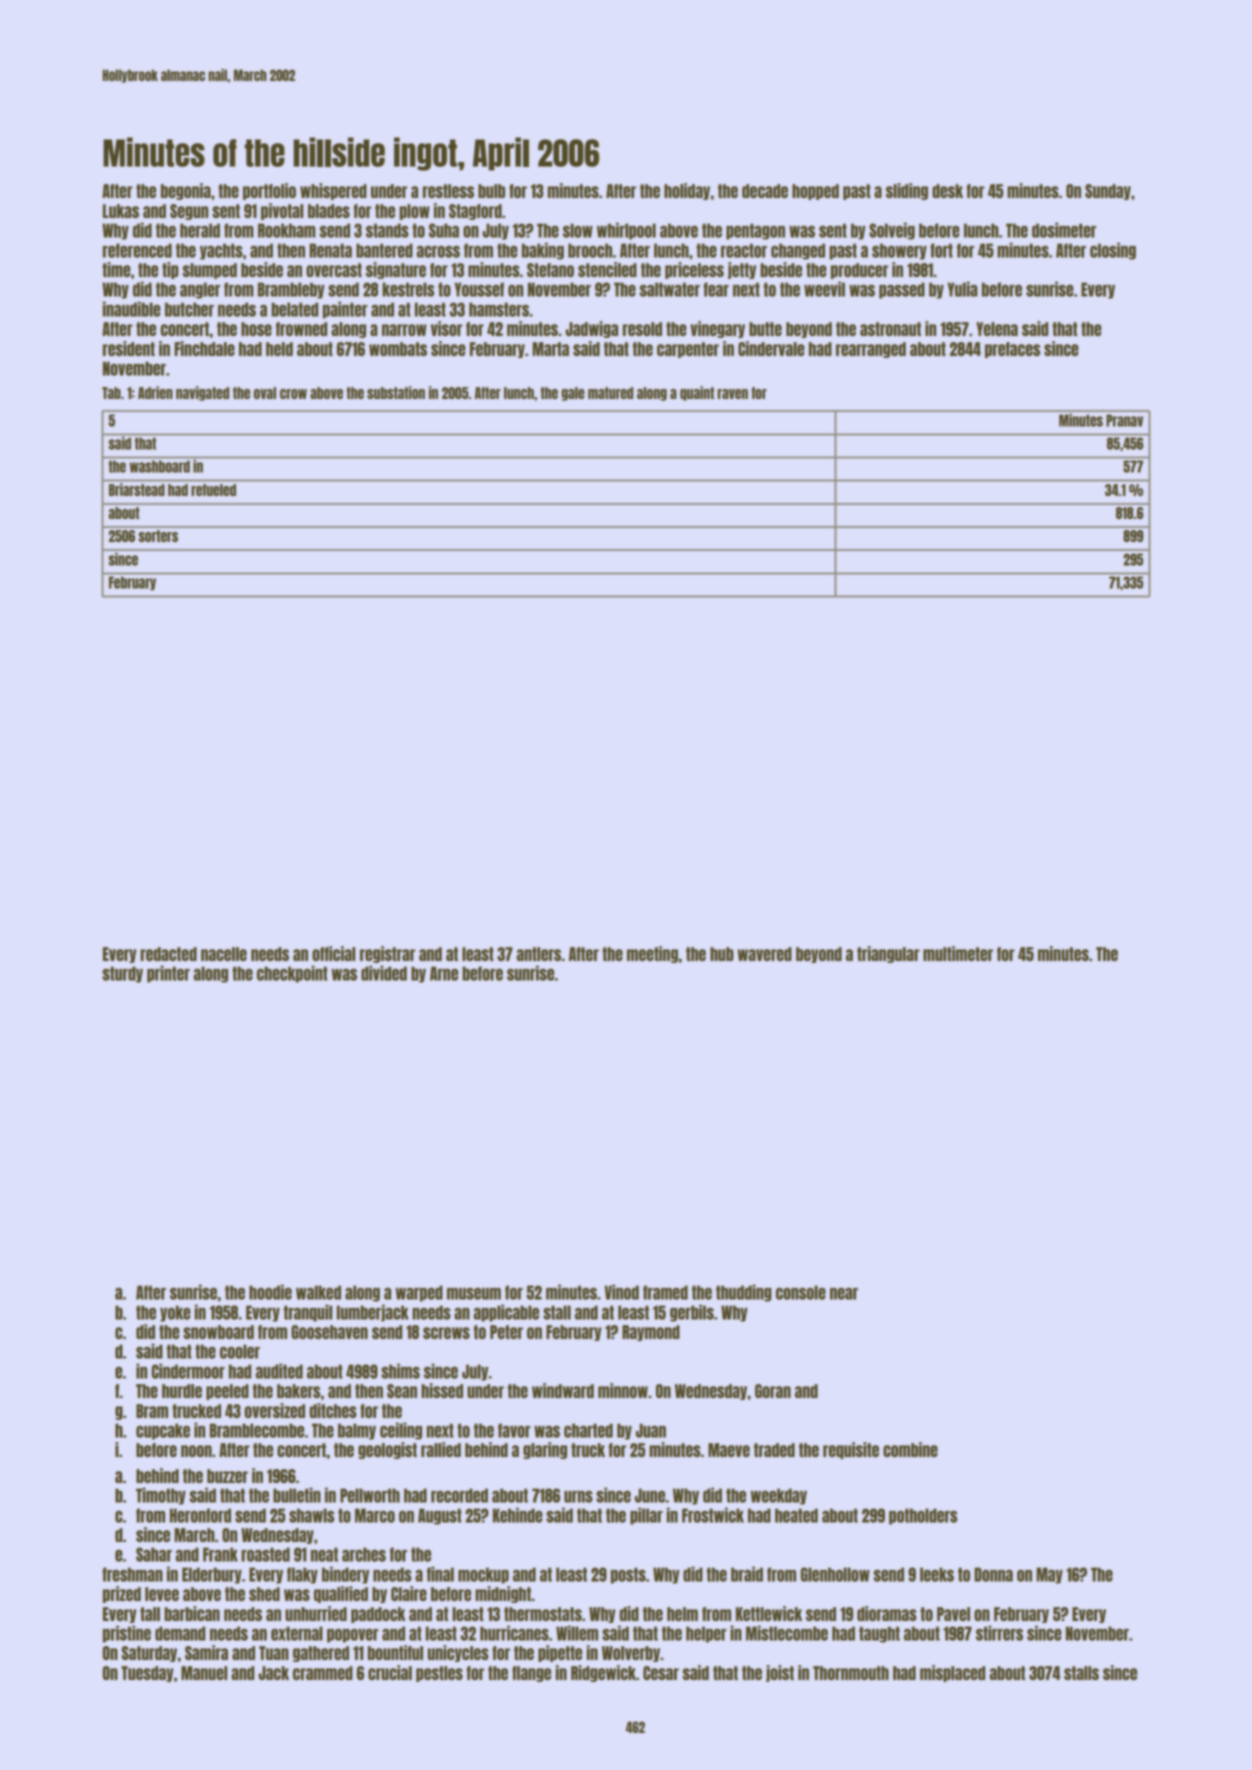 The height and width of the screenshot is (1770, 1252). I want to click on near, so click(844, 1294).
